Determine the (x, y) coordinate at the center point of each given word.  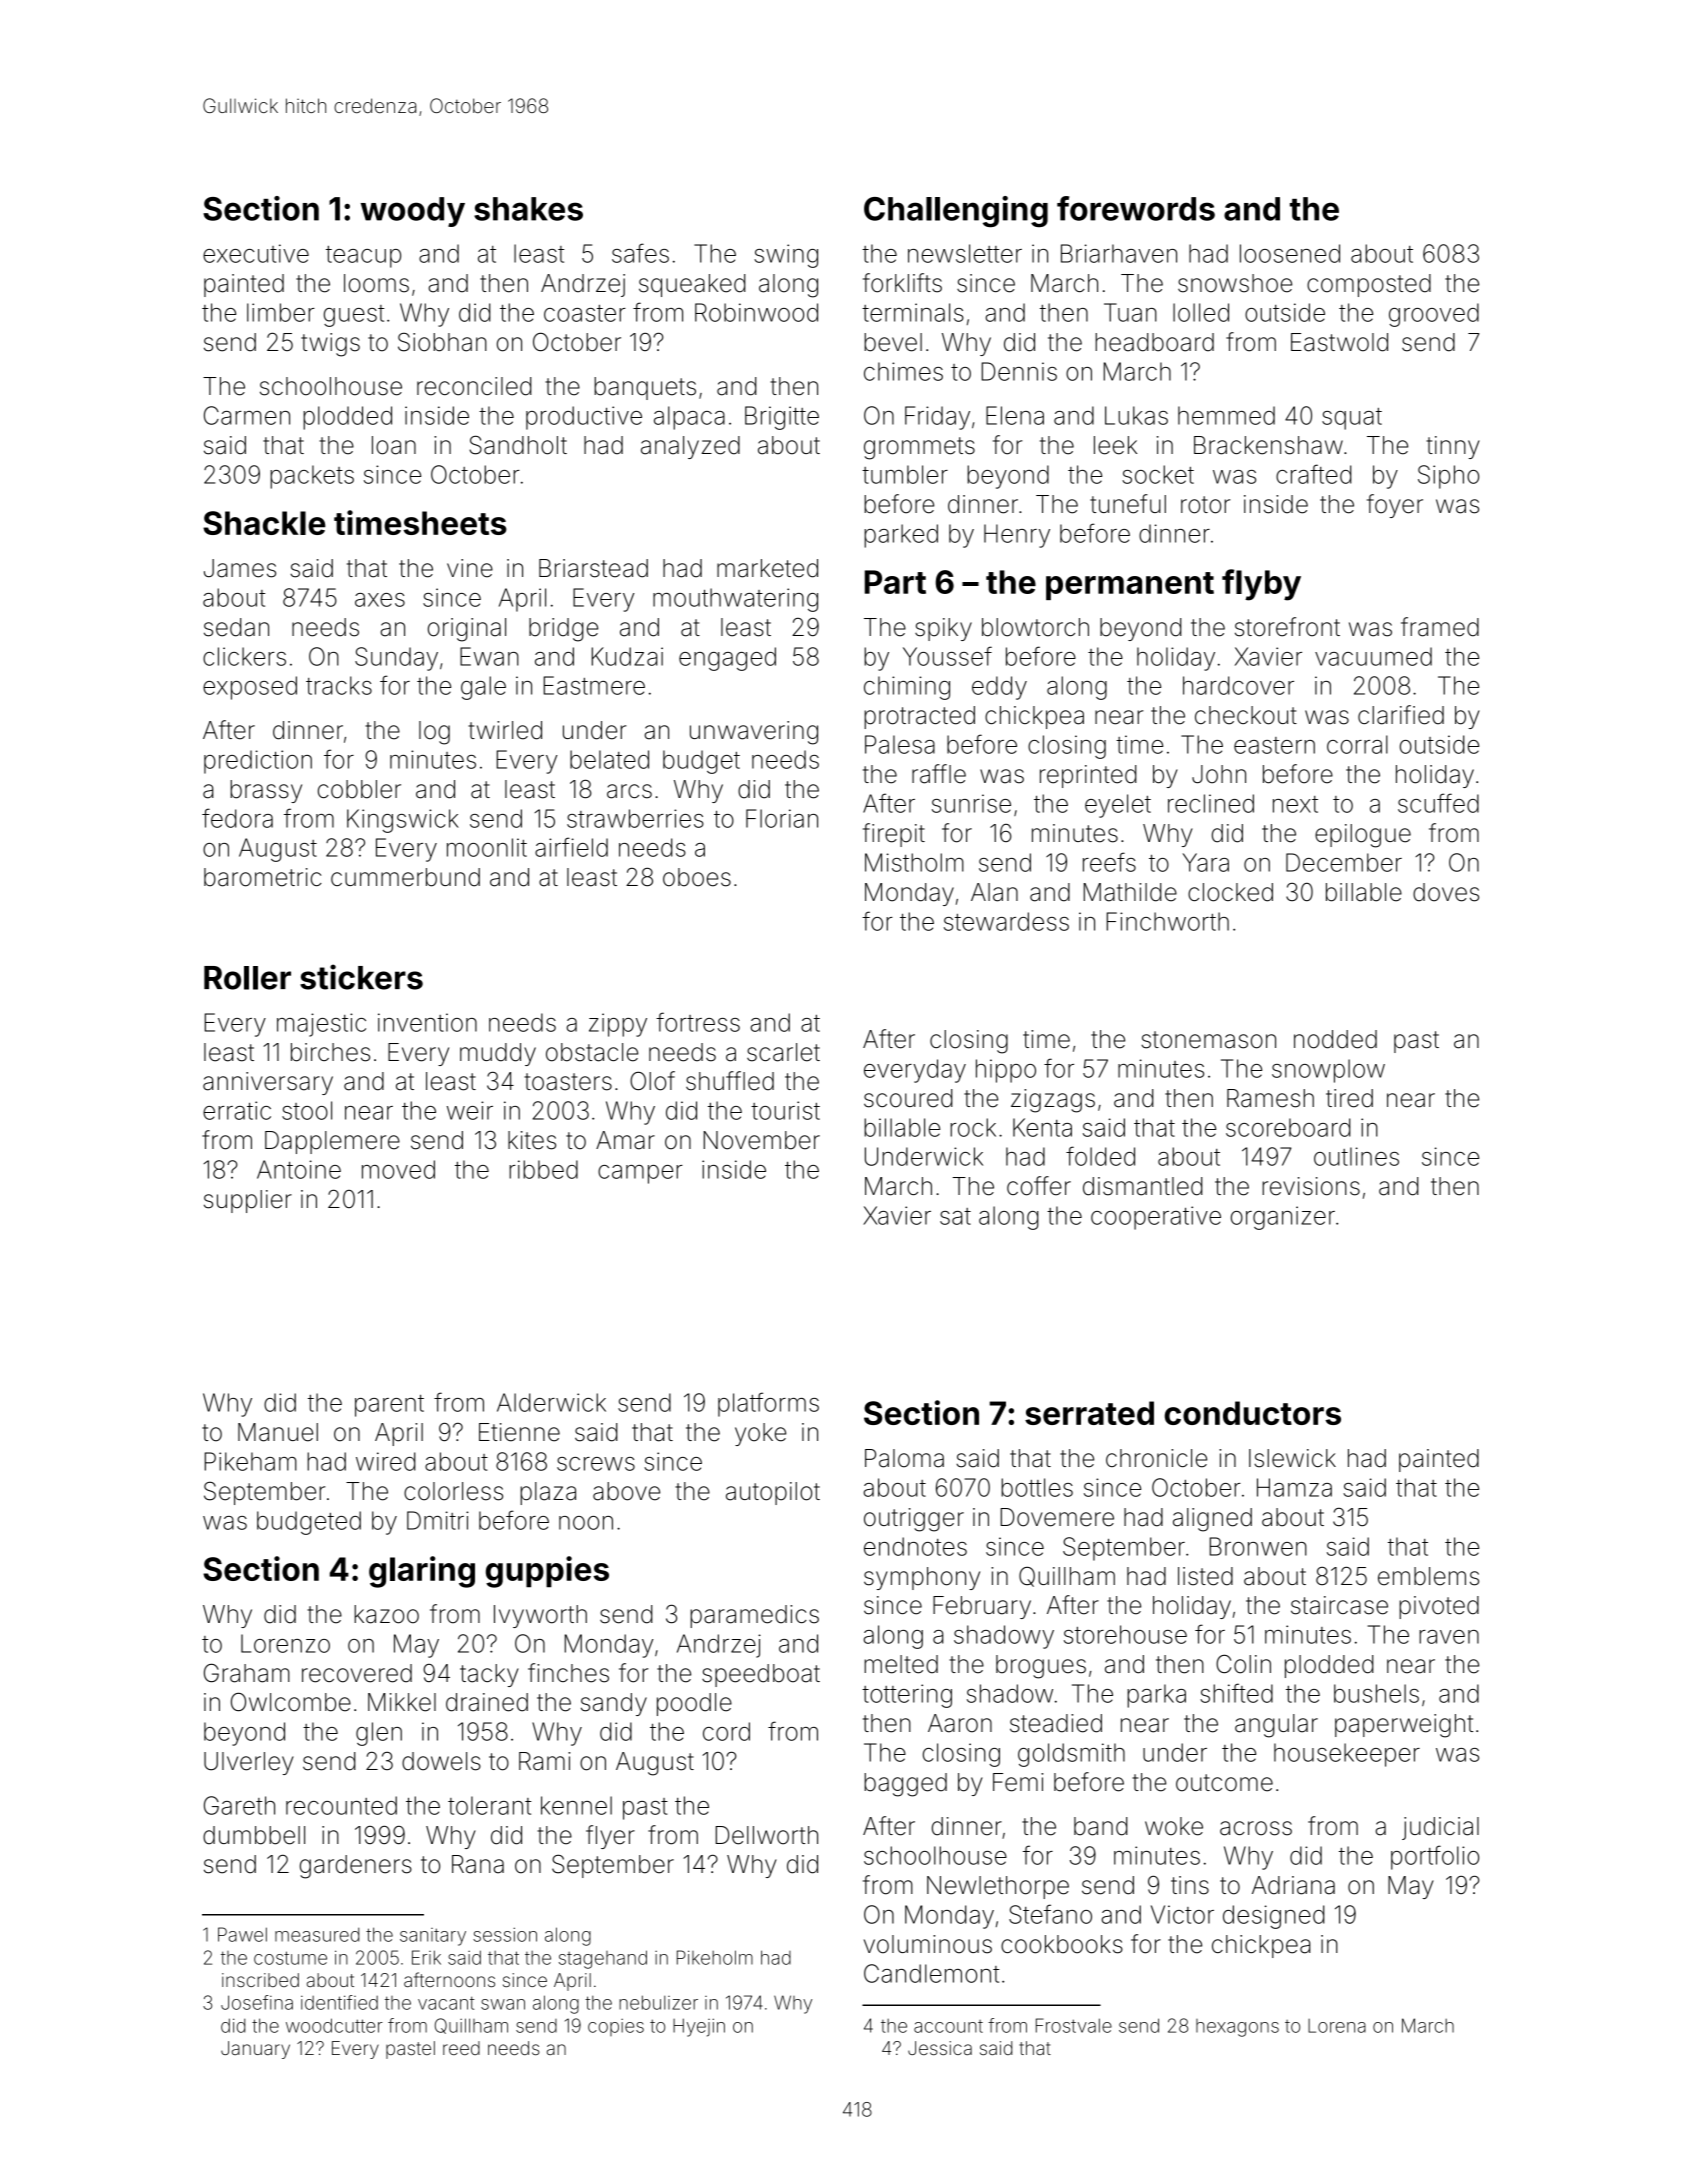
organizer (1283, 1218)
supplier (248, 1201)
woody (413, 212)
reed (461, 2048)
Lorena (1337, 2026)
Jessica (940, 2048)
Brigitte (782, 418)
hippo (1006, 1071)
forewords (1136, 208)
